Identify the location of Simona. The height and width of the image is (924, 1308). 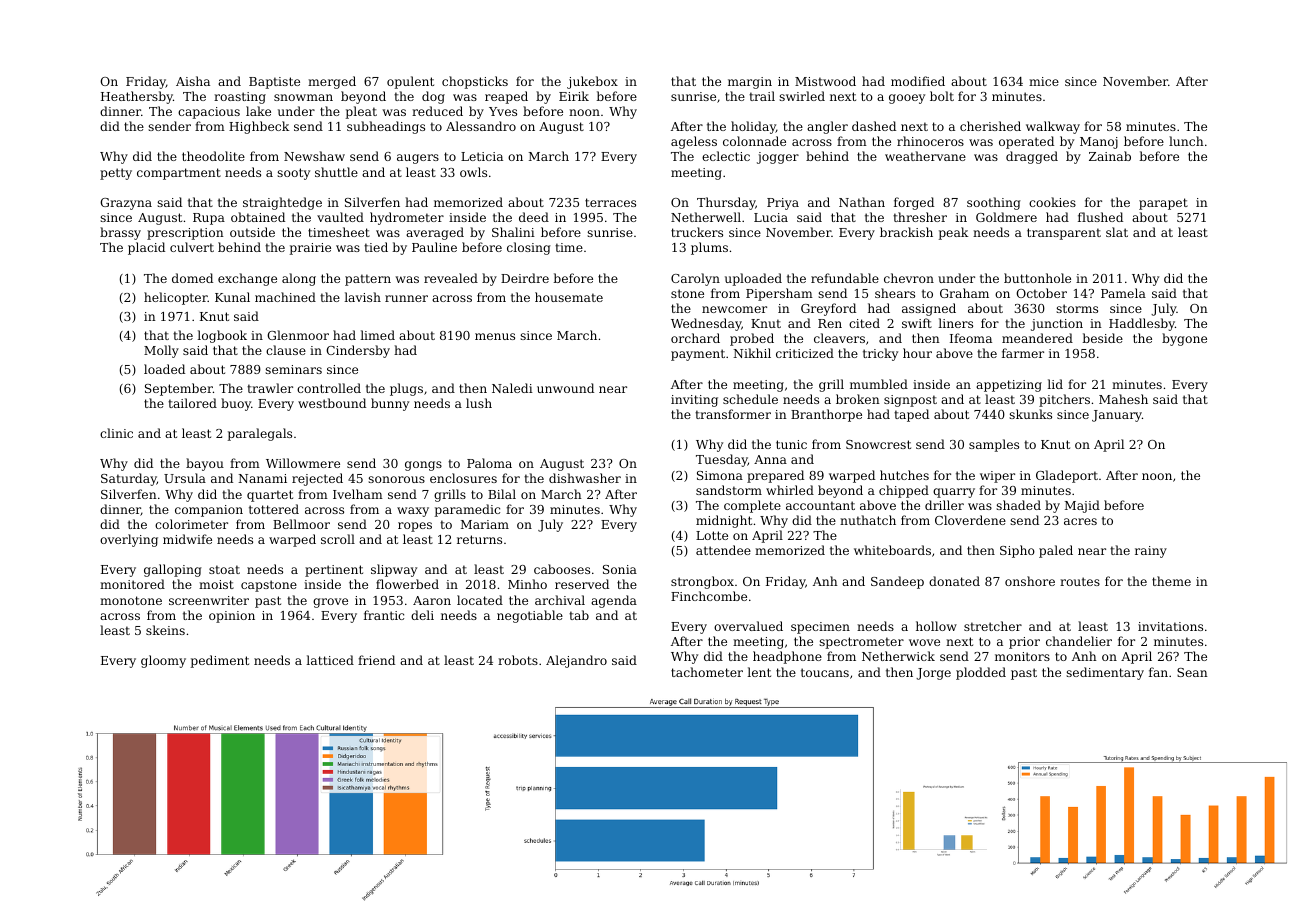
(720, 475).
